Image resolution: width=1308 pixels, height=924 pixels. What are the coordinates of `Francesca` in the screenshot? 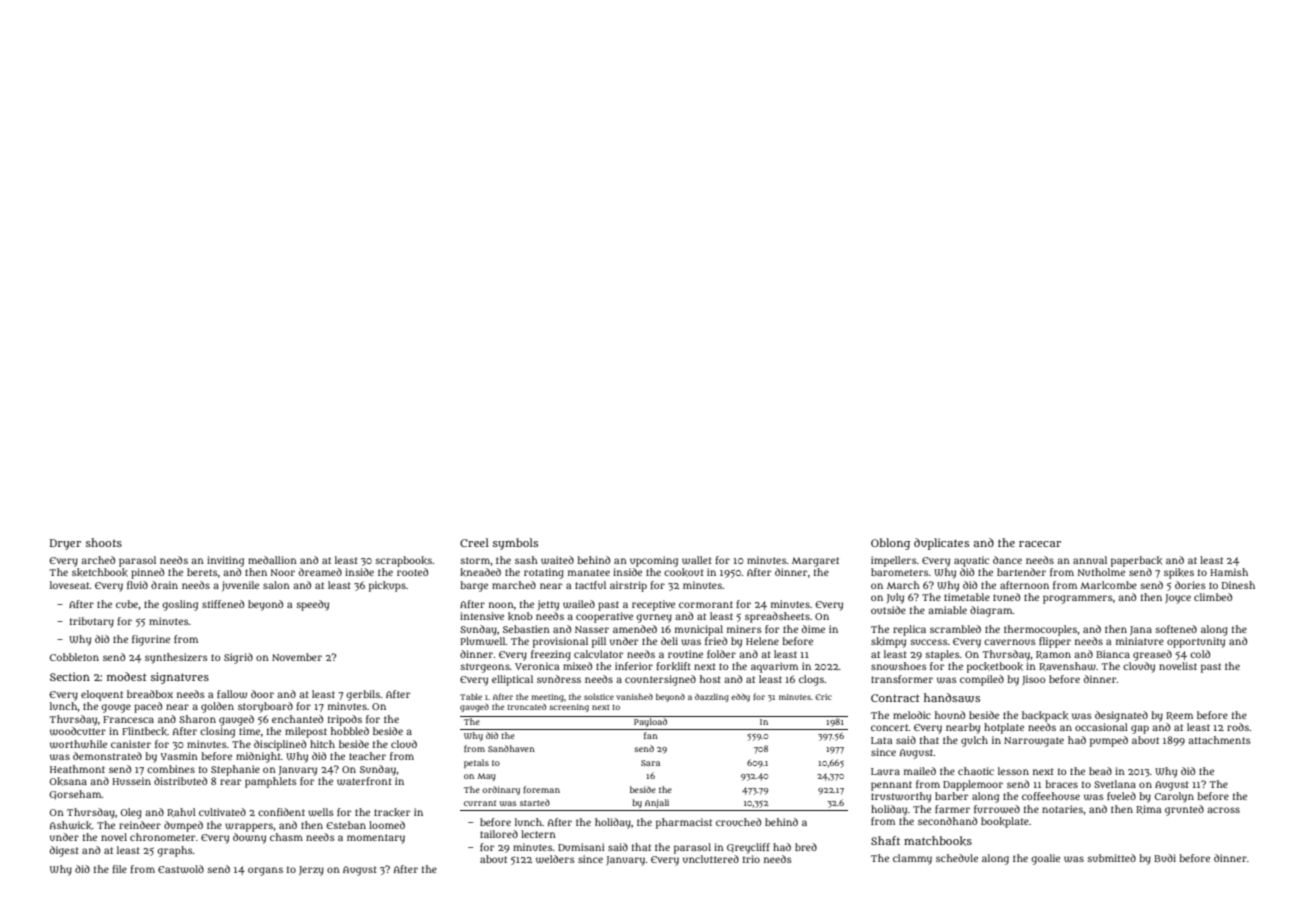 It's located at (128, 719).
